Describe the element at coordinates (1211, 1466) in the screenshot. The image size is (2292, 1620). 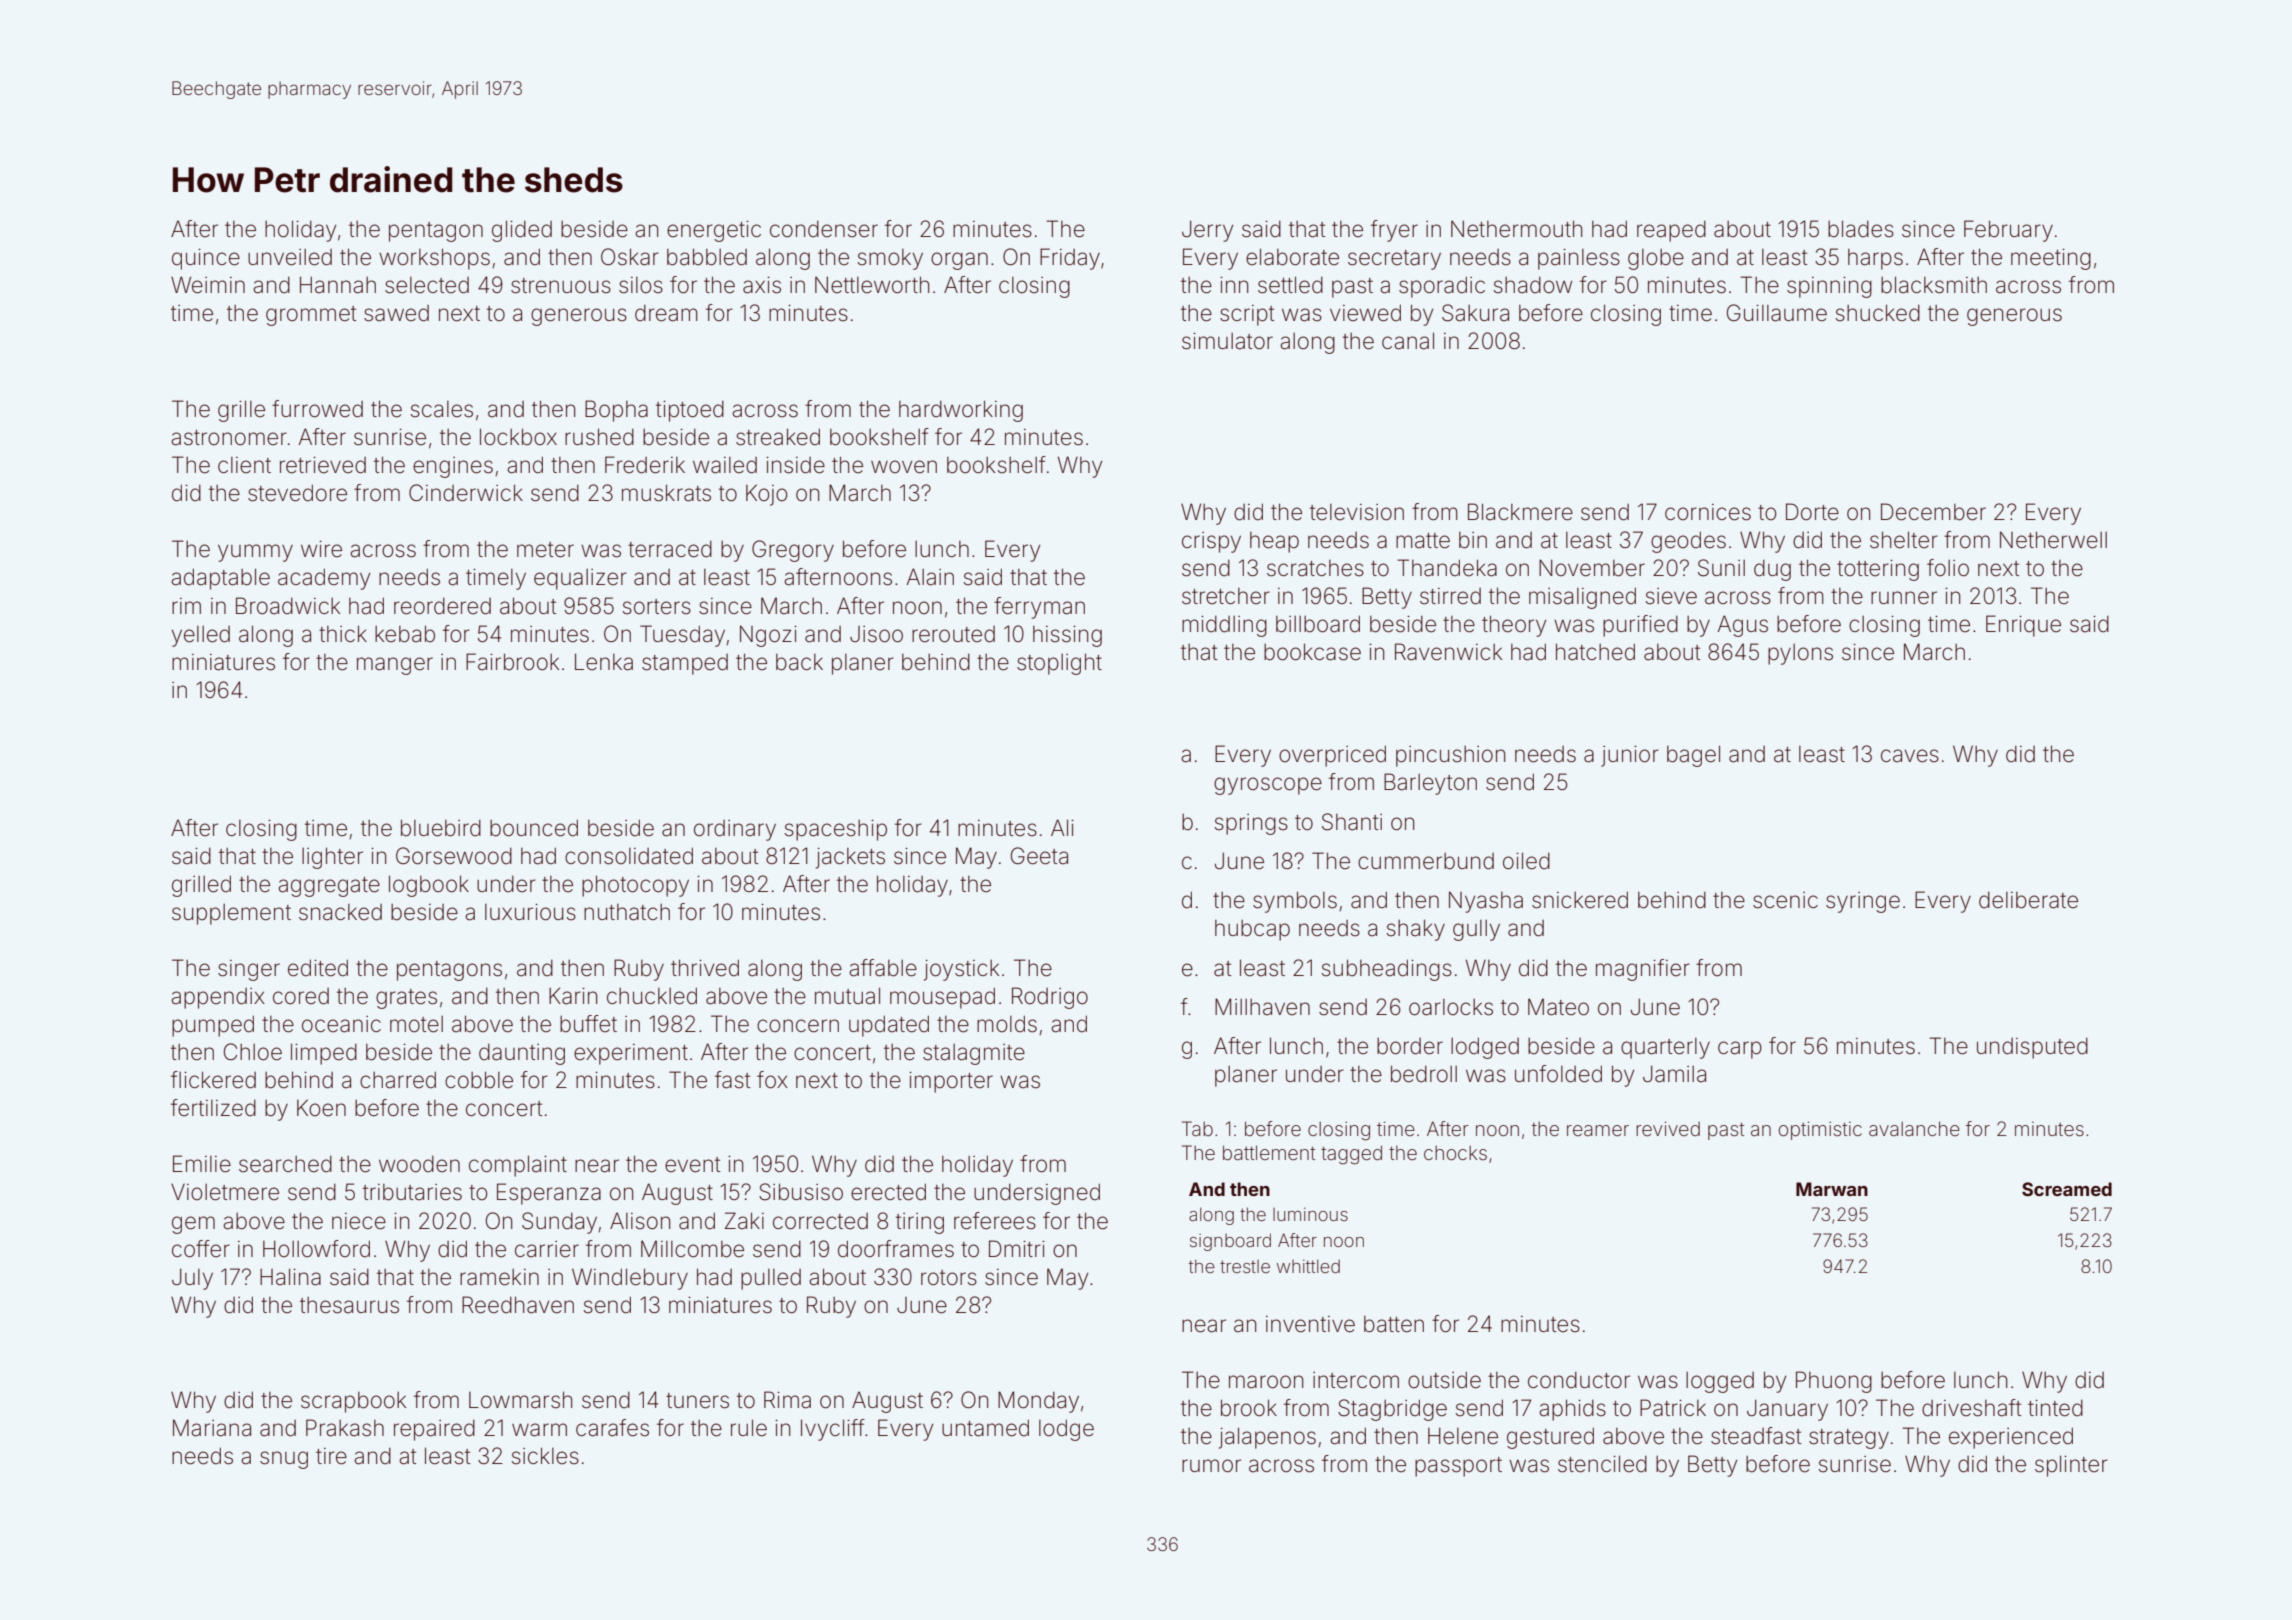
I see `rumor` at that location.
